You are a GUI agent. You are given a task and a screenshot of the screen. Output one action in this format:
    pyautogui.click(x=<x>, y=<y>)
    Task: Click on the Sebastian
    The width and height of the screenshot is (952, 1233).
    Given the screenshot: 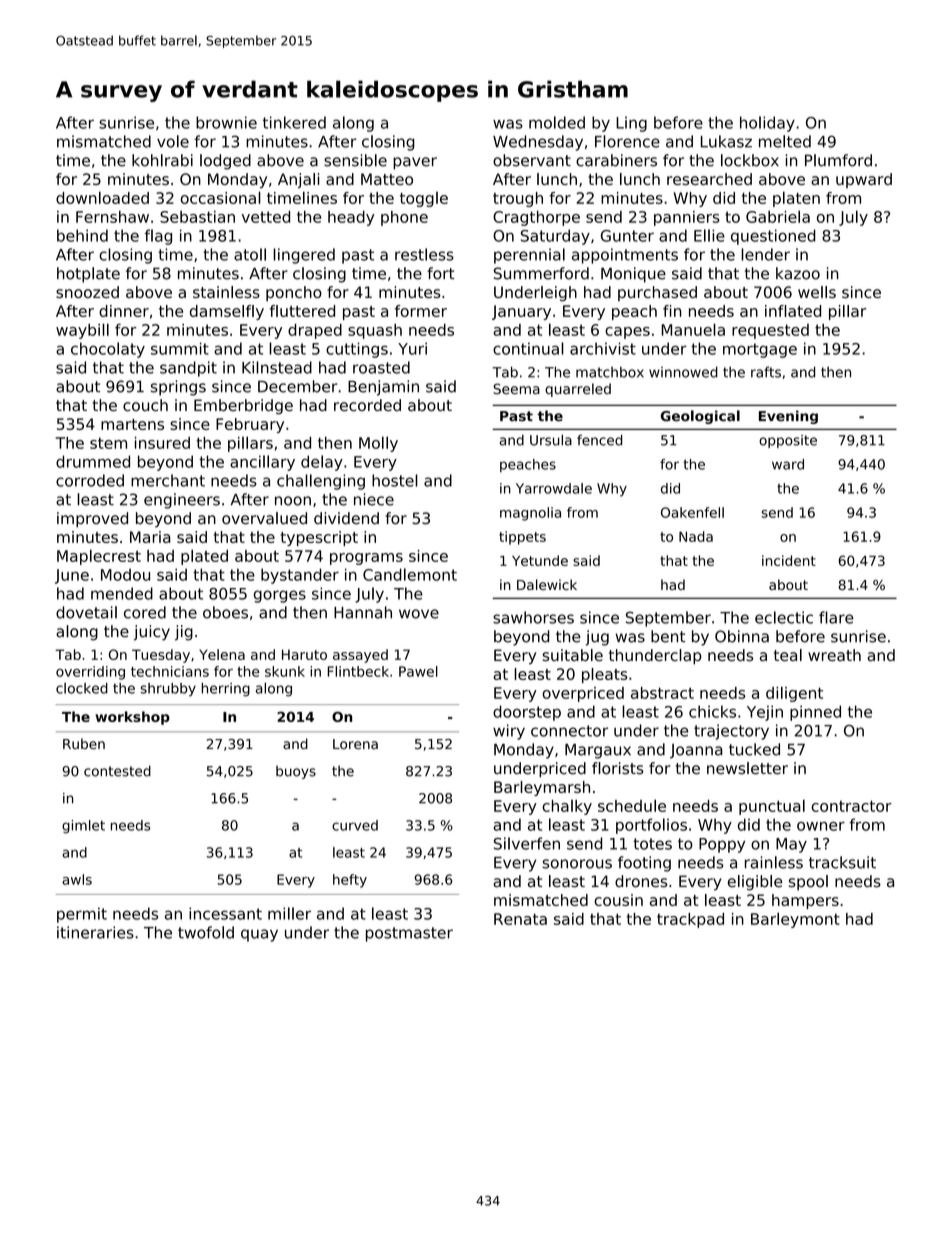 What is the action you would take?
    pyautogui.click(x=197, y=217)
